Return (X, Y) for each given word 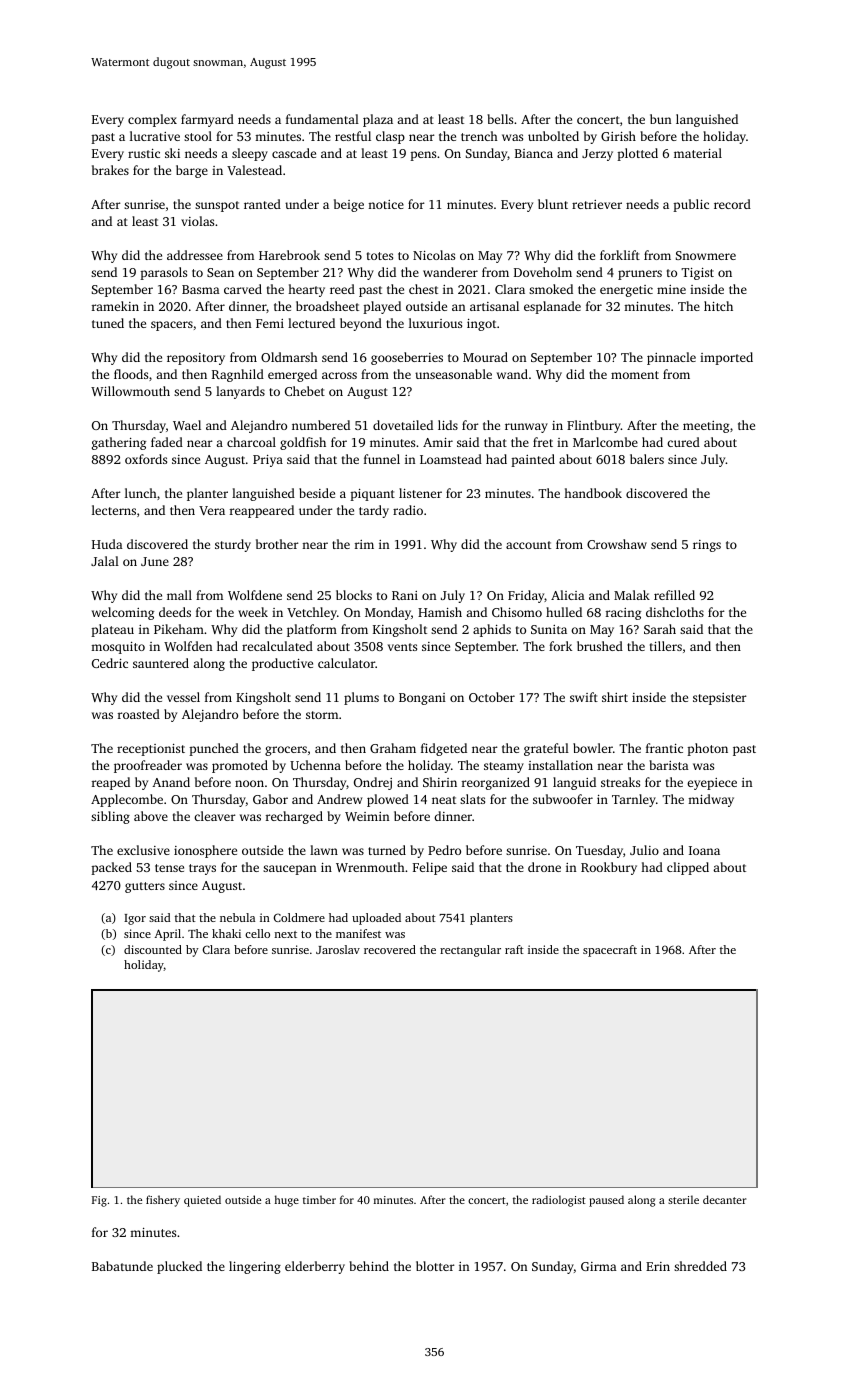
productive (282, 664)
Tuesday (599, 851)
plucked (179, 1267)
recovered (390, 949)
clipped (688, 868)
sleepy (250, 154)
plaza (378, 120)
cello (257, 933)
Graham (393, 748)
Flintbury (594, 426)
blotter (435, 1266)
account (528, 545)
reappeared (262, 511)
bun (660, 119)
